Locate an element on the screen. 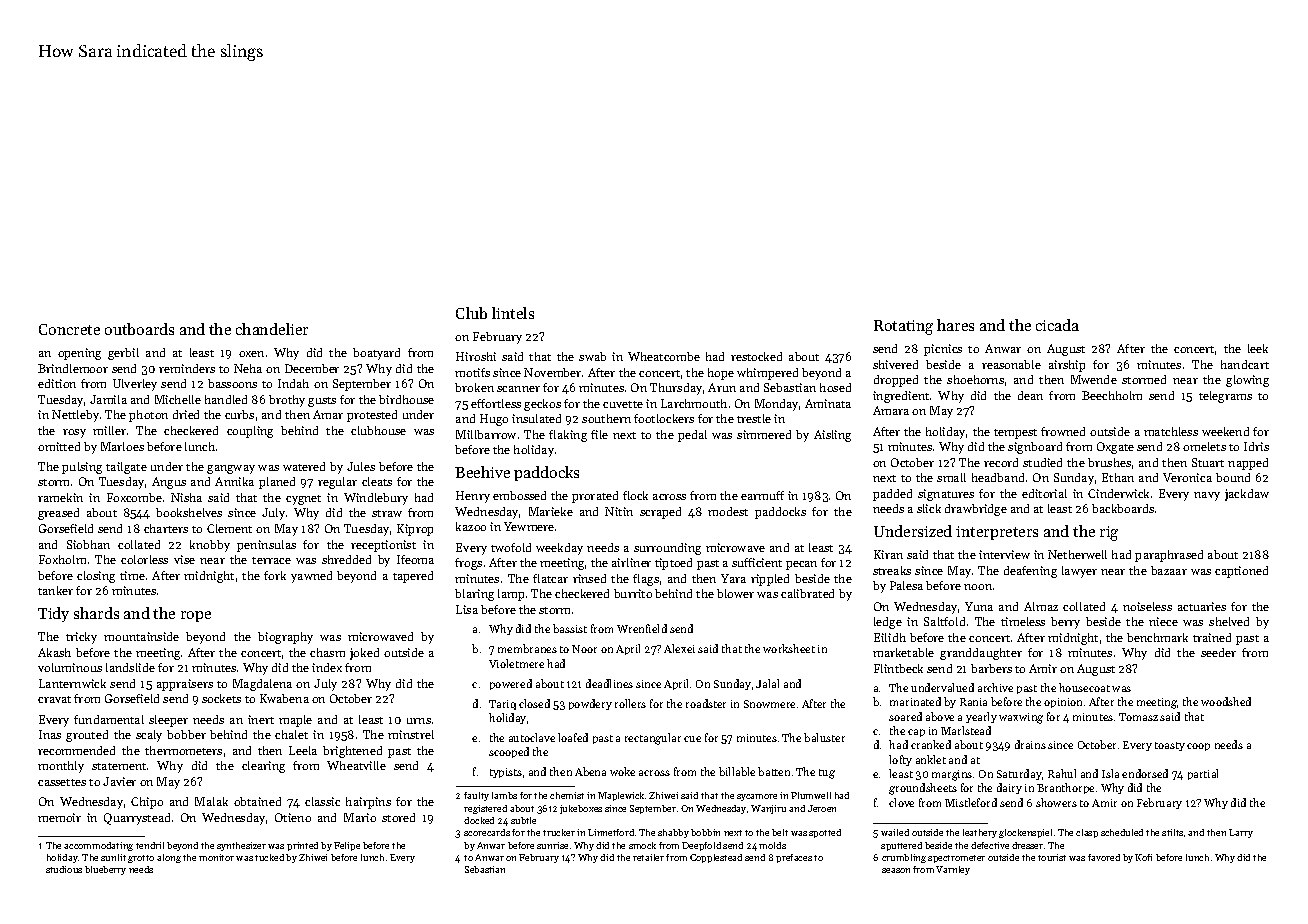  tiptoed is located at coordinates (673, 564).
